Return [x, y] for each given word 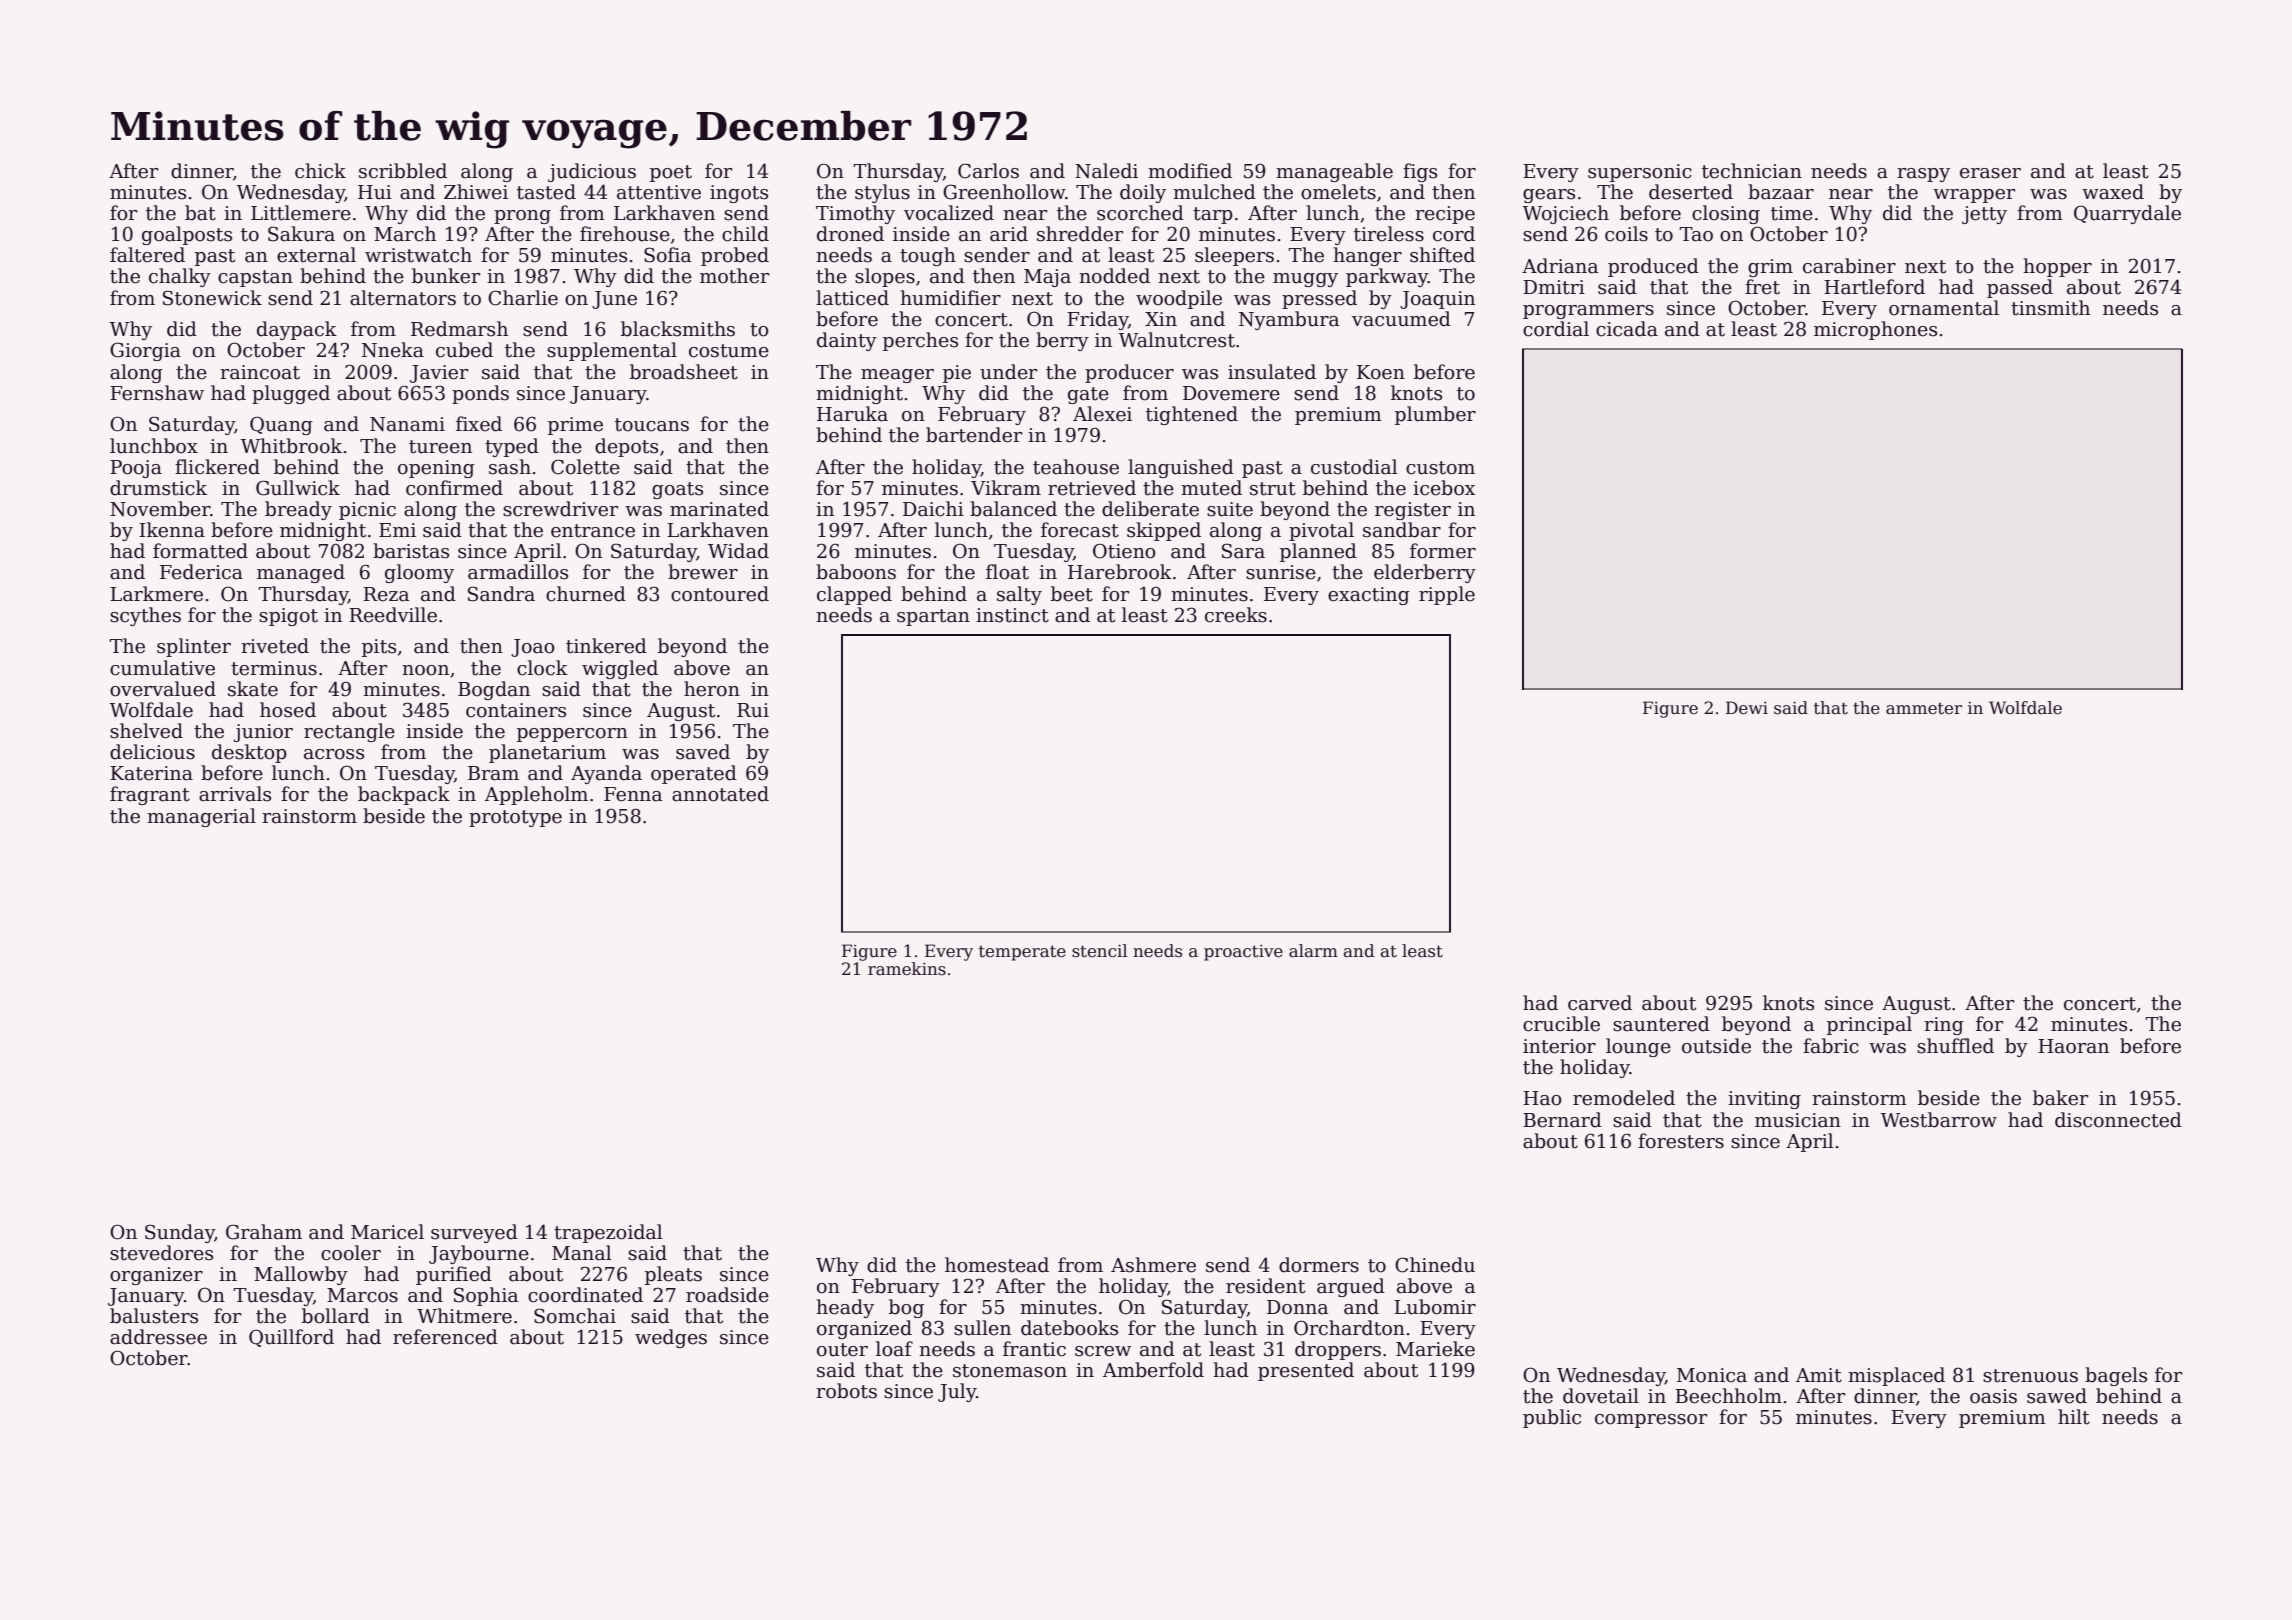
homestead [997, 1265]
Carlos [988, 171]
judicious [592, 172]
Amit [1819, 1375]
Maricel [387, 1232]
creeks [1236, 615]
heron [712, 689]
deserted [1691, 192]
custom [1440, 468]
